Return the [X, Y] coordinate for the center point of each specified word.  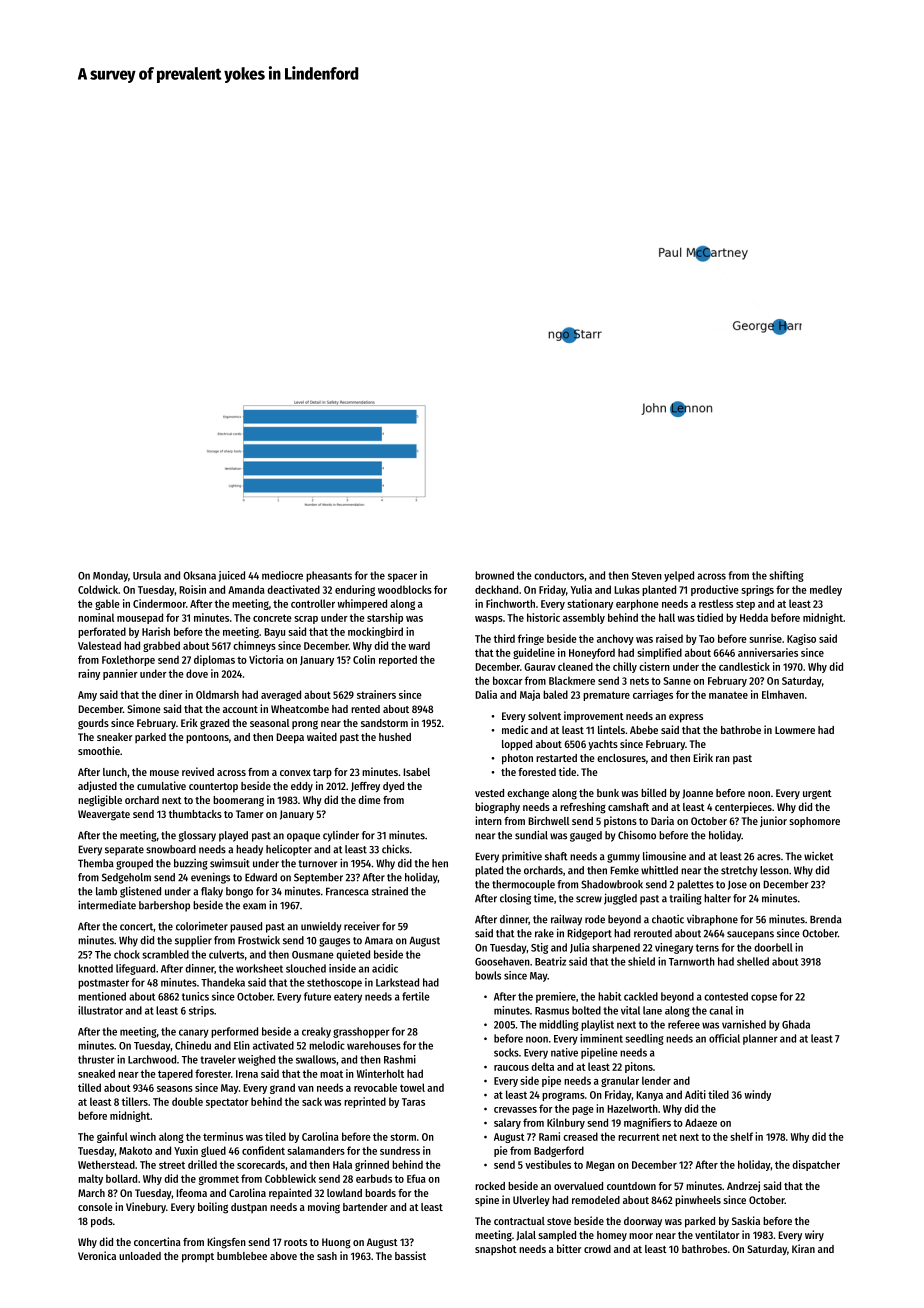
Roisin [192, 589]
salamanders [316, 1150]
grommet [219, 1180]
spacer [402, 577]
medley [826, 590]
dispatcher [816, 1165]
